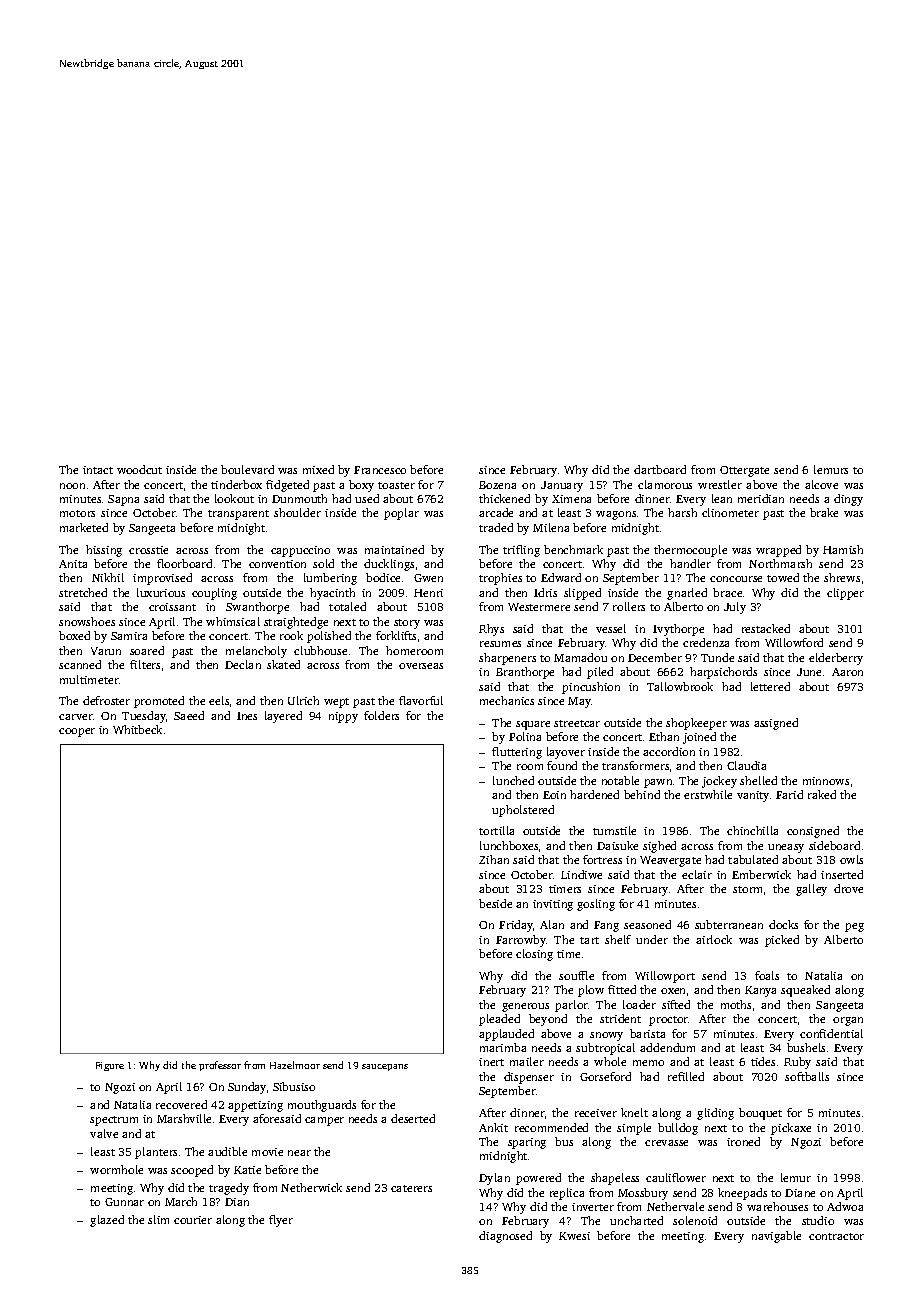 This image has width=924, height=1308. I want to click on pleaded, so click(499, 1020).
